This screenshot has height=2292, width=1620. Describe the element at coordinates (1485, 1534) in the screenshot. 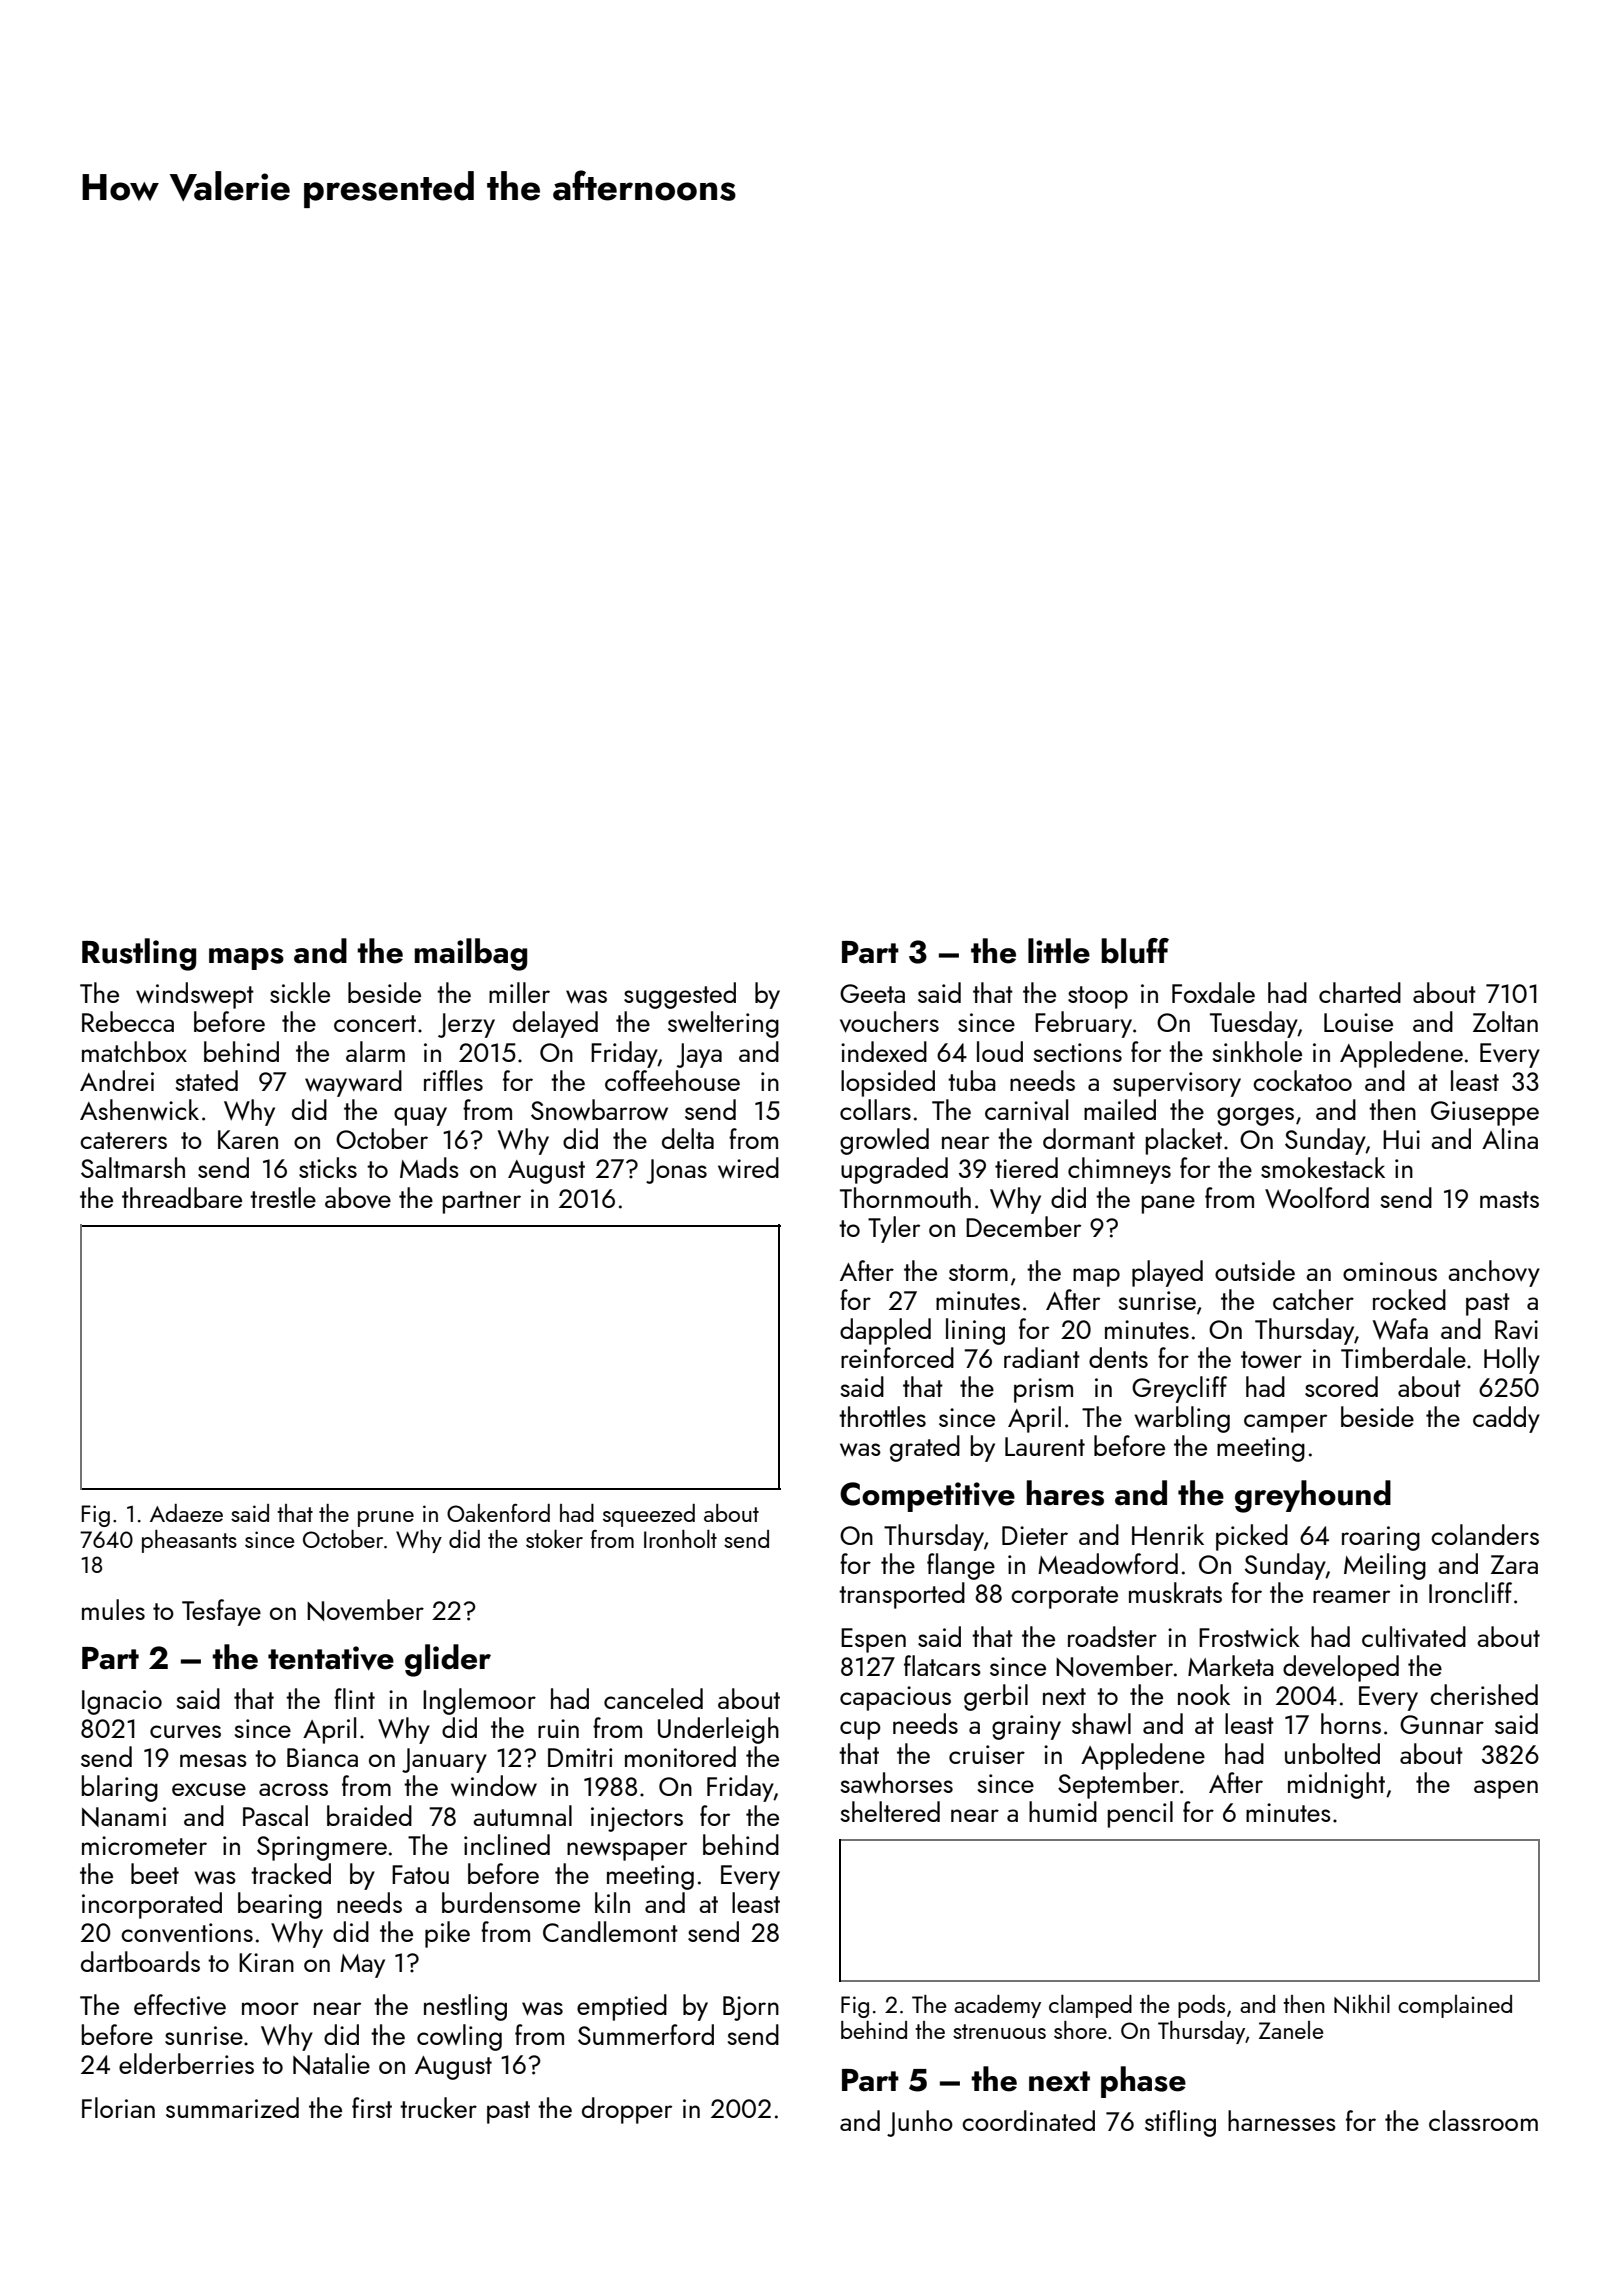

I see `colanders` at that location.
